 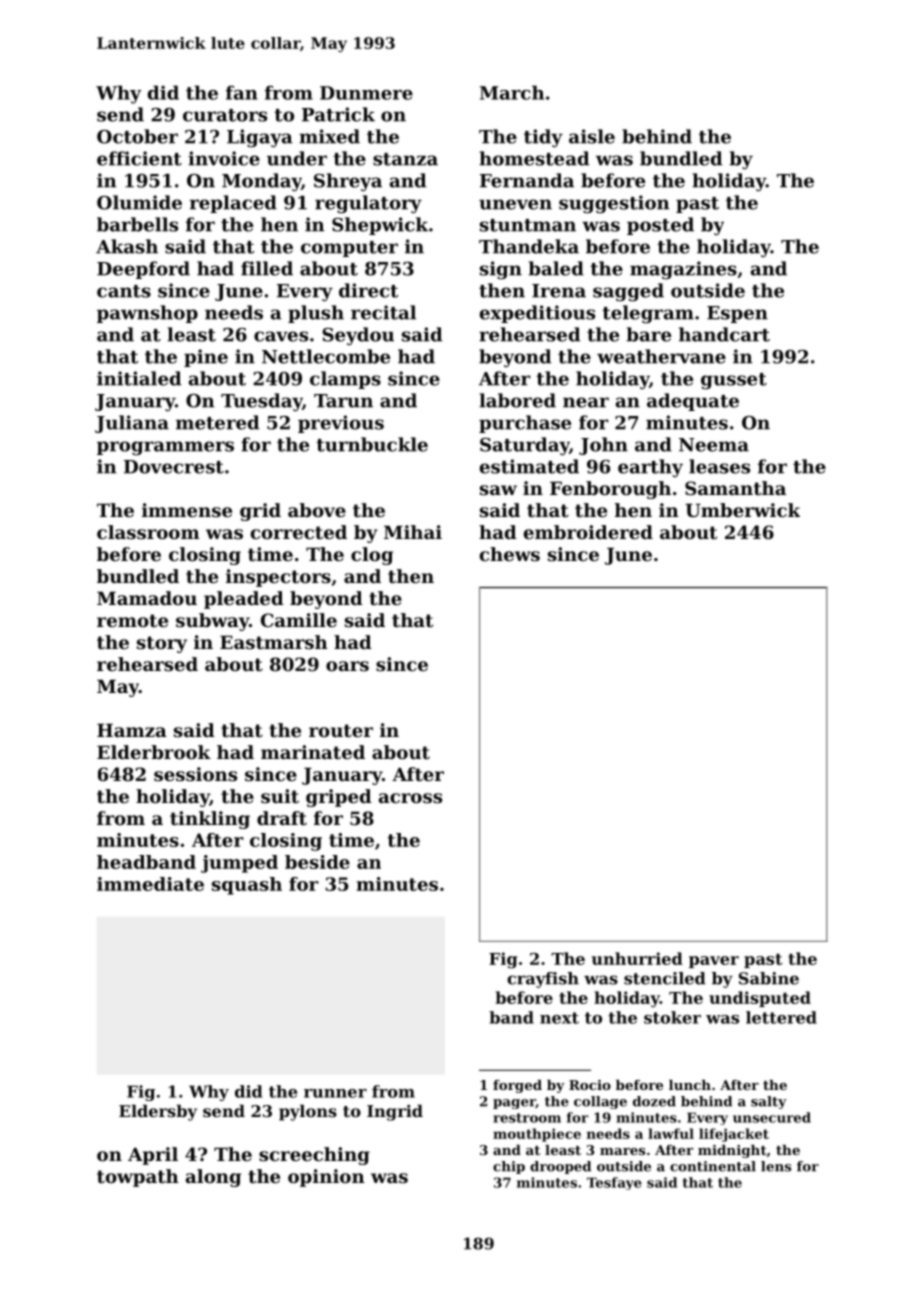 What do you see at coordinates (150, 884) in the document?
I see `immediate` at bounding box center [150, 884].
